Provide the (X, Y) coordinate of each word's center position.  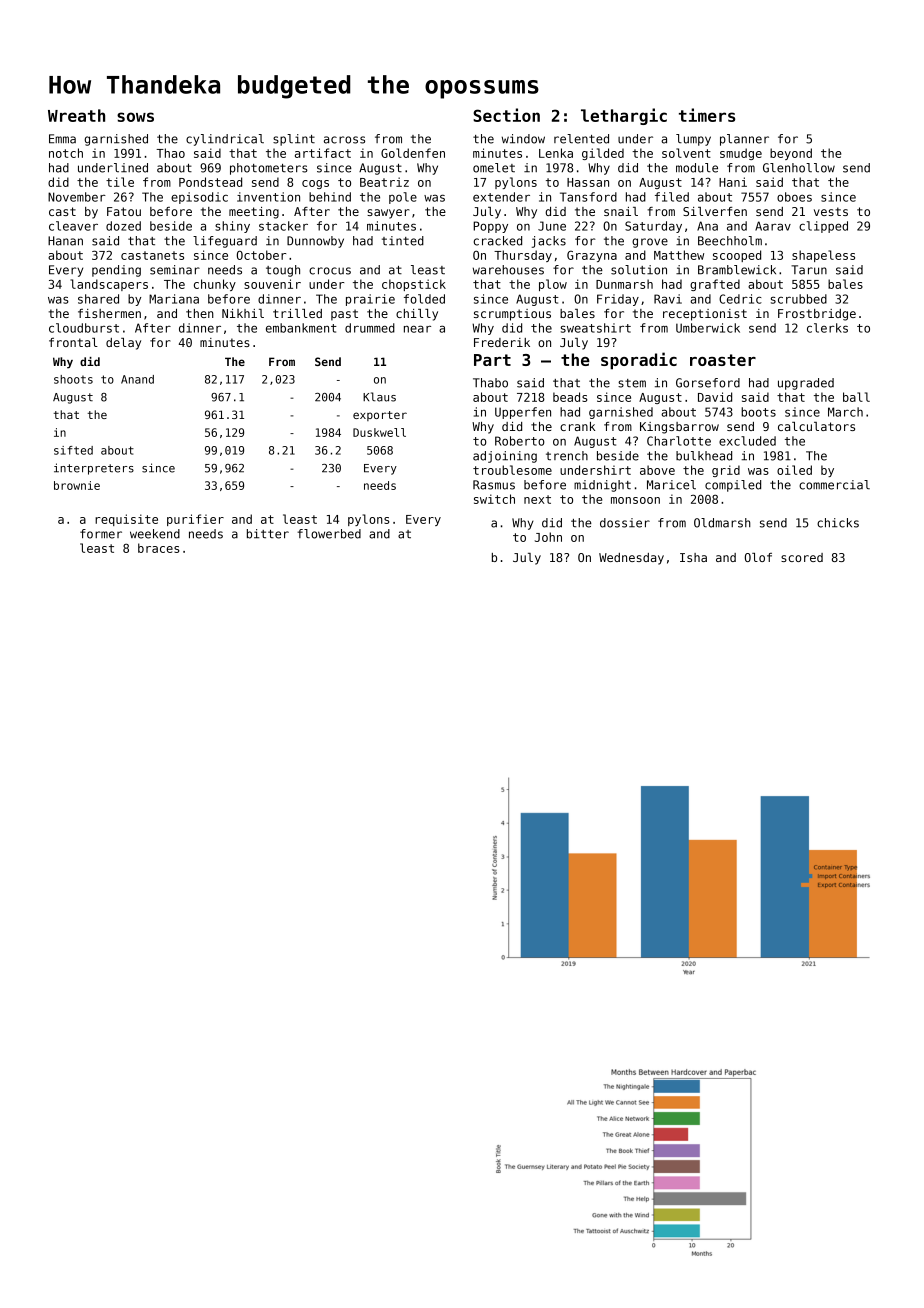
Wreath (76, 115)
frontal (73, 342)
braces (159, 548)
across (344, 140)
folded (424, 299)
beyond (791, 154)
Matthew (679, 255)
